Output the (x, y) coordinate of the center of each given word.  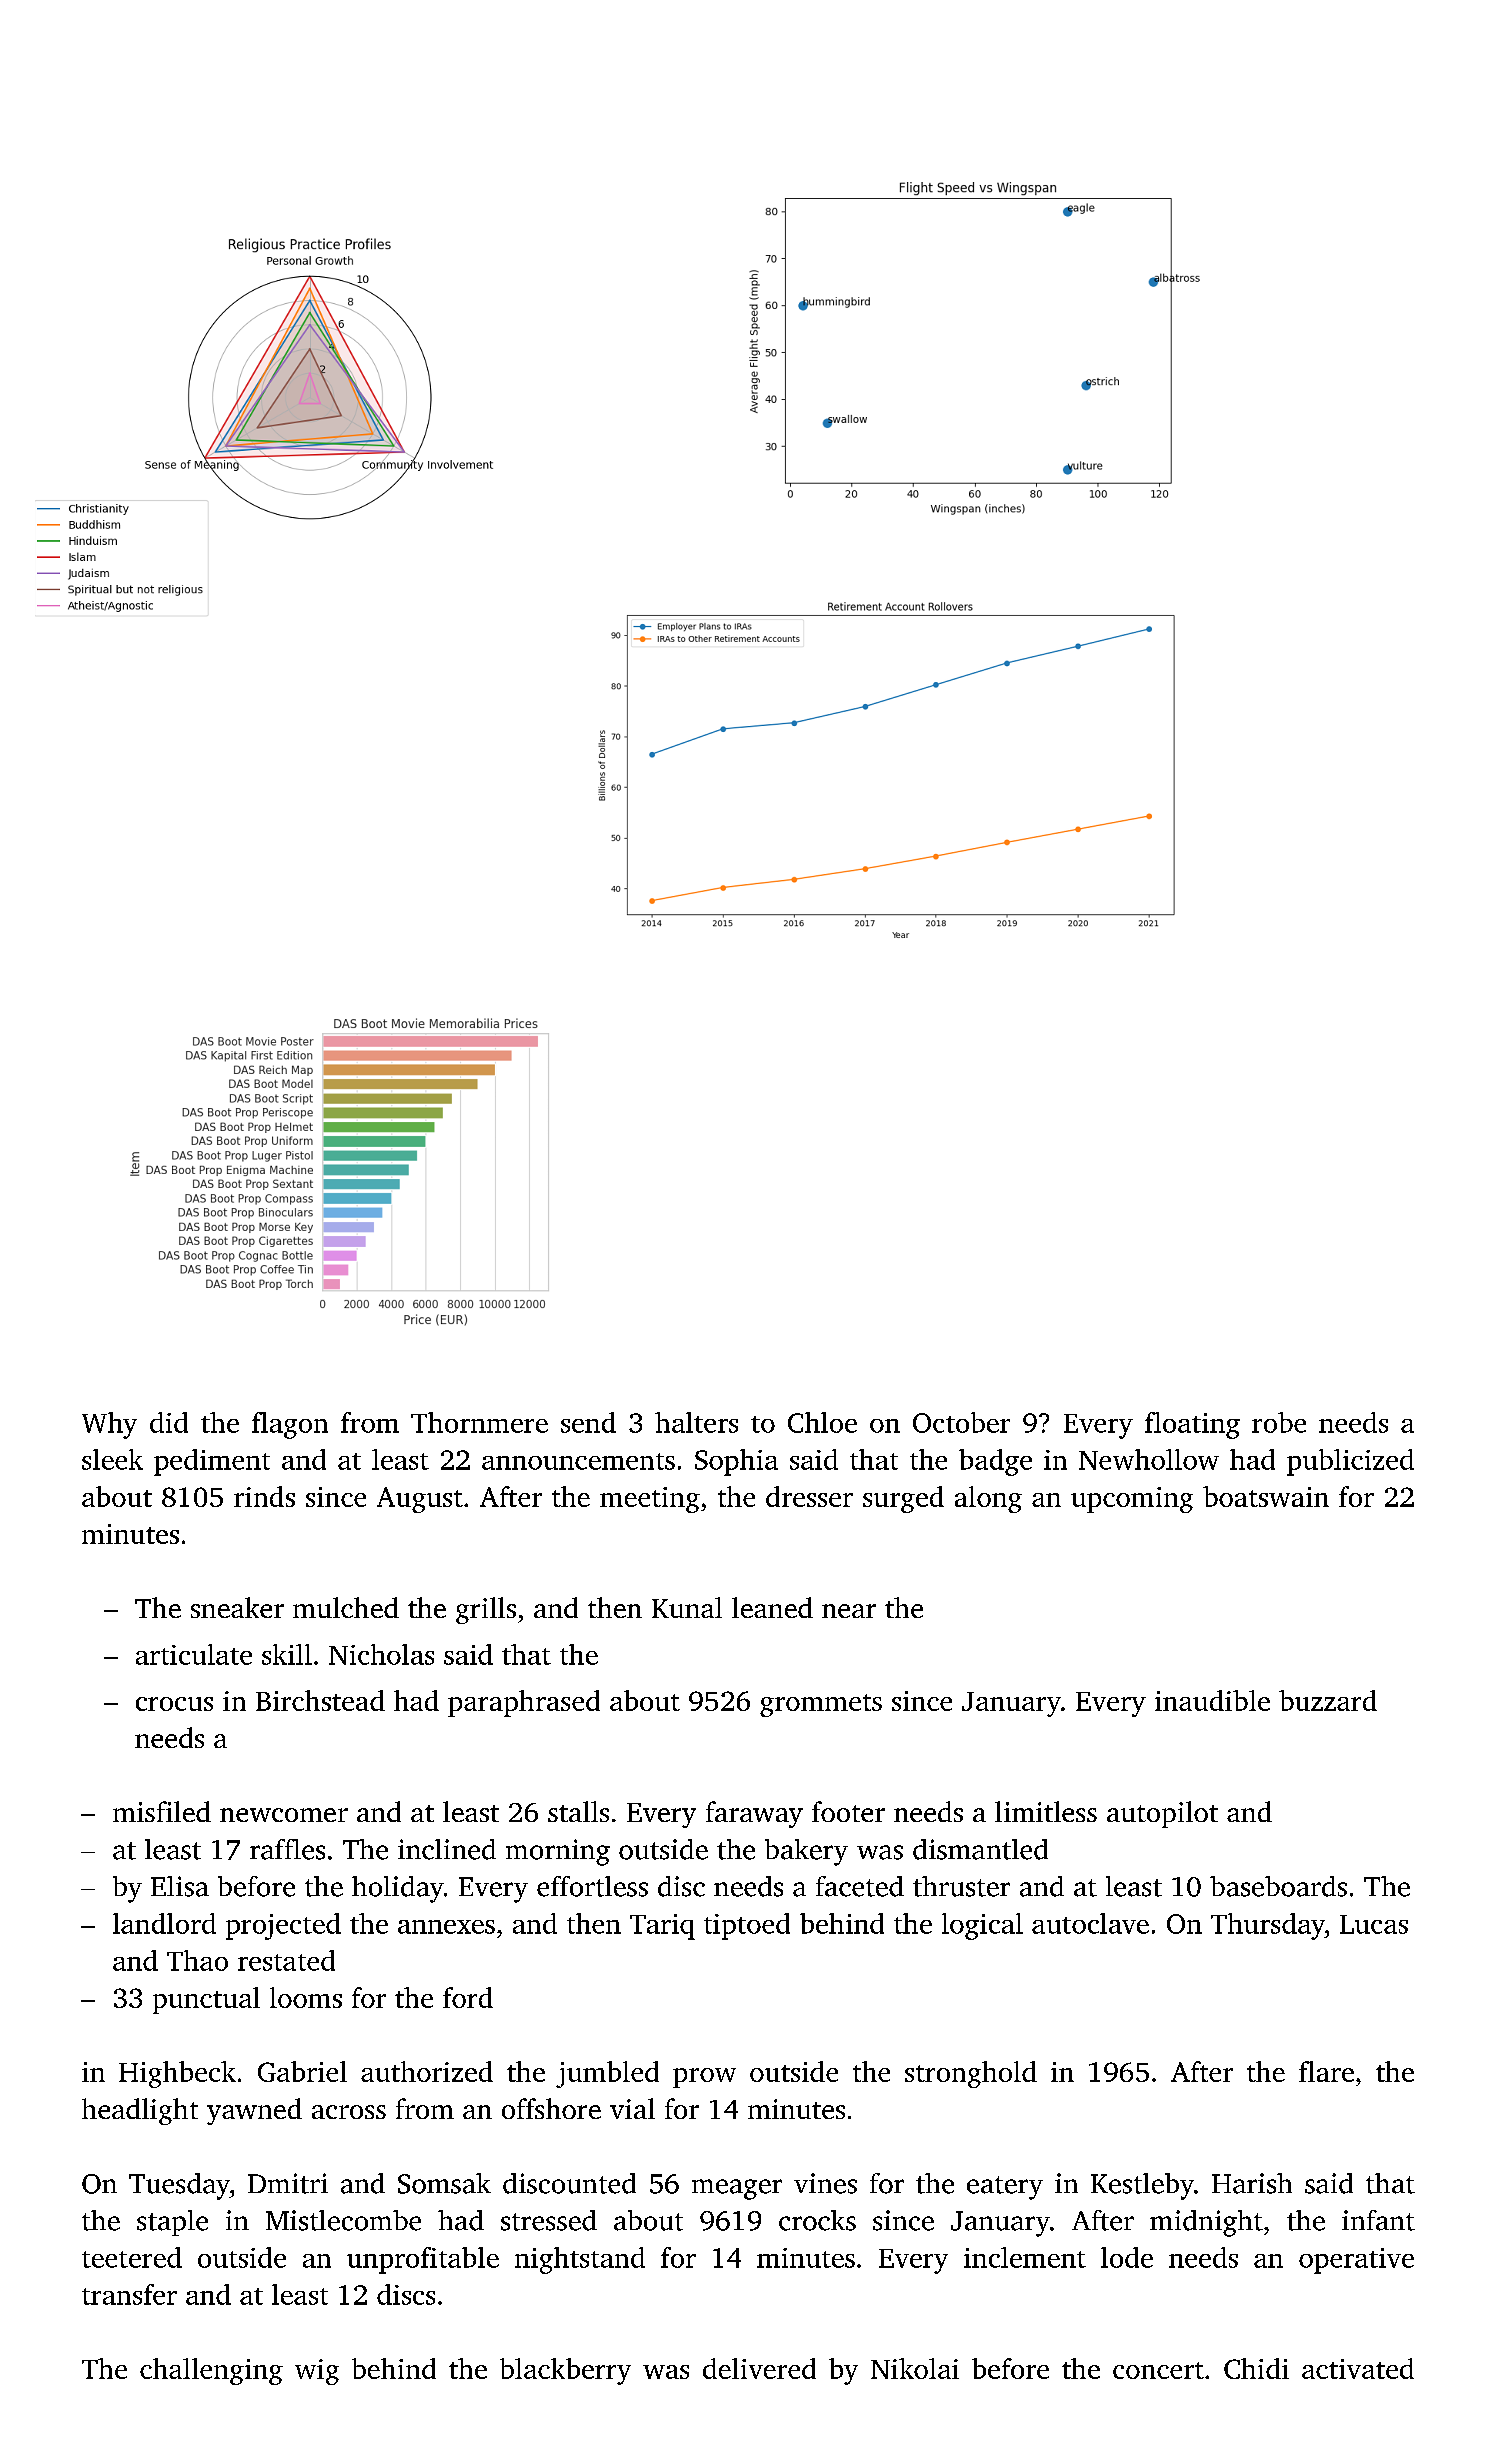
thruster (961, 1886)
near (849, 1611)
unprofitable (423, 2260)
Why (109, 1425)
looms (306, 1997)
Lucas (1374, 1924)
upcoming (1132, 1500)
